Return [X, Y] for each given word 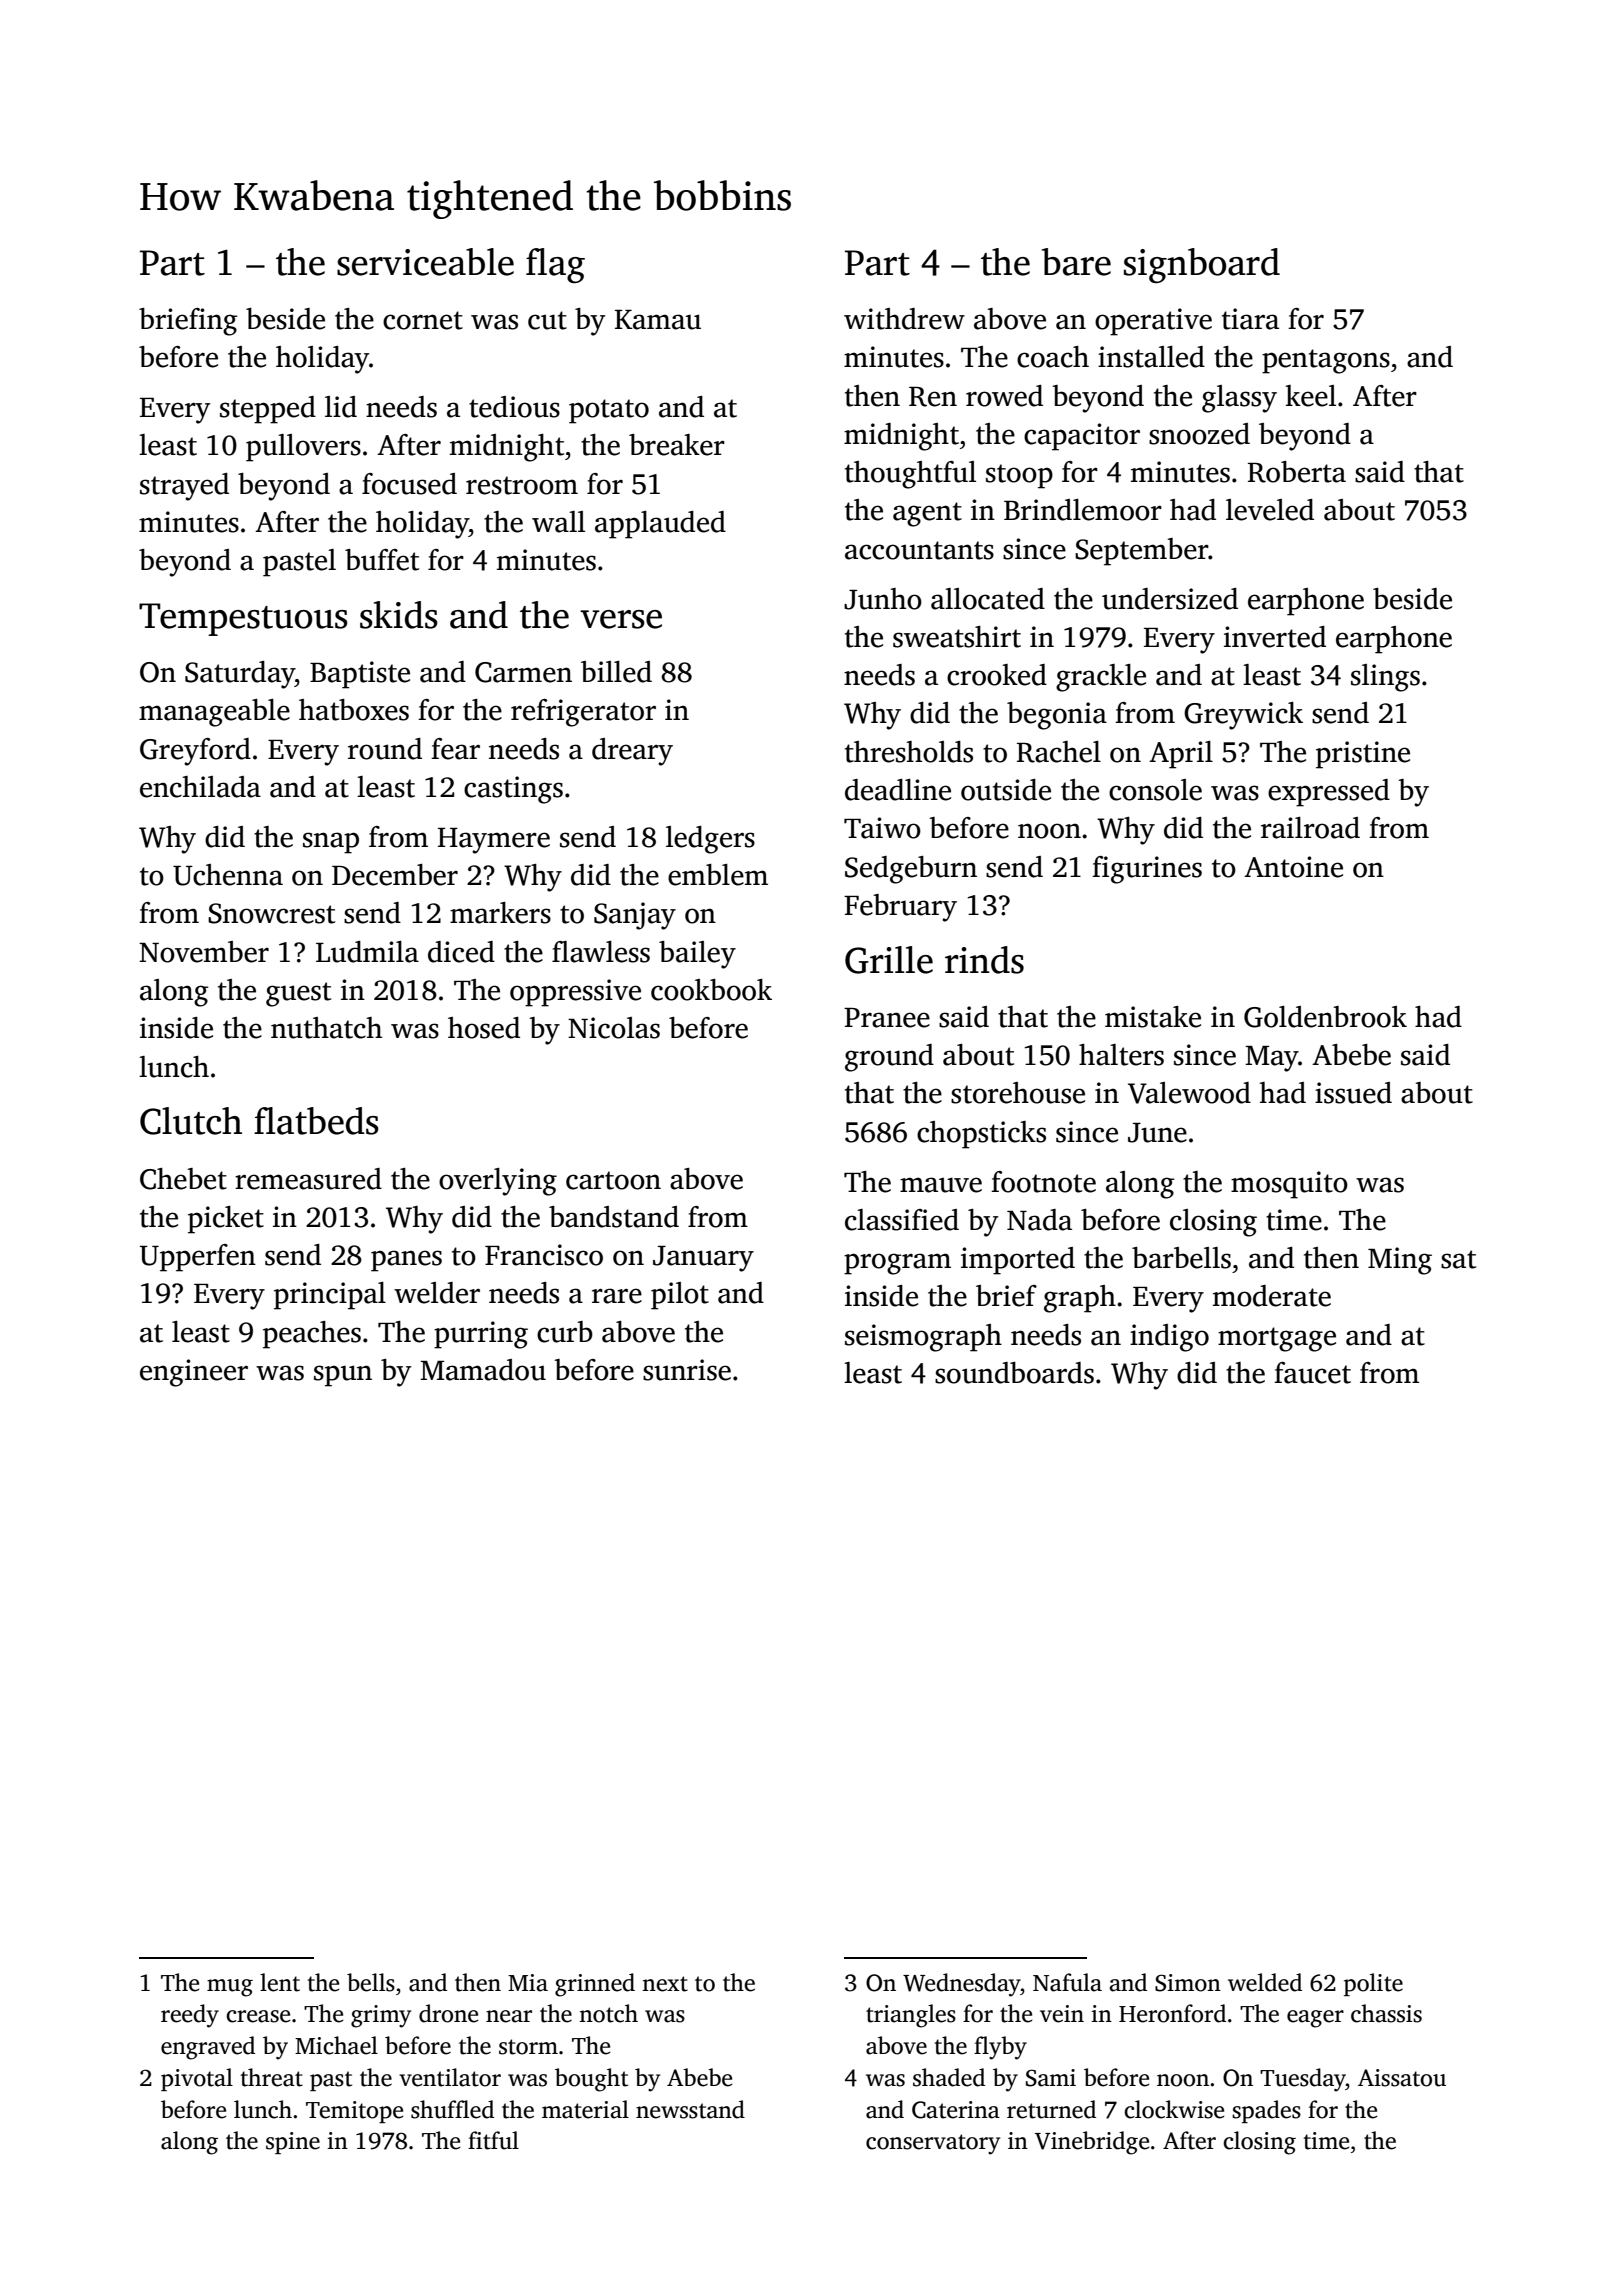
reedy [190, 2016]
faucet [1312, 1373]
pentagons [1326, 361]
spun [343, 1376]
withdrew [904, 319]
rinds [984, 960]
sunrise [687, 1370]
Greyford [195, 752]
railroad [1310, 828]
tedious [514, 407]
